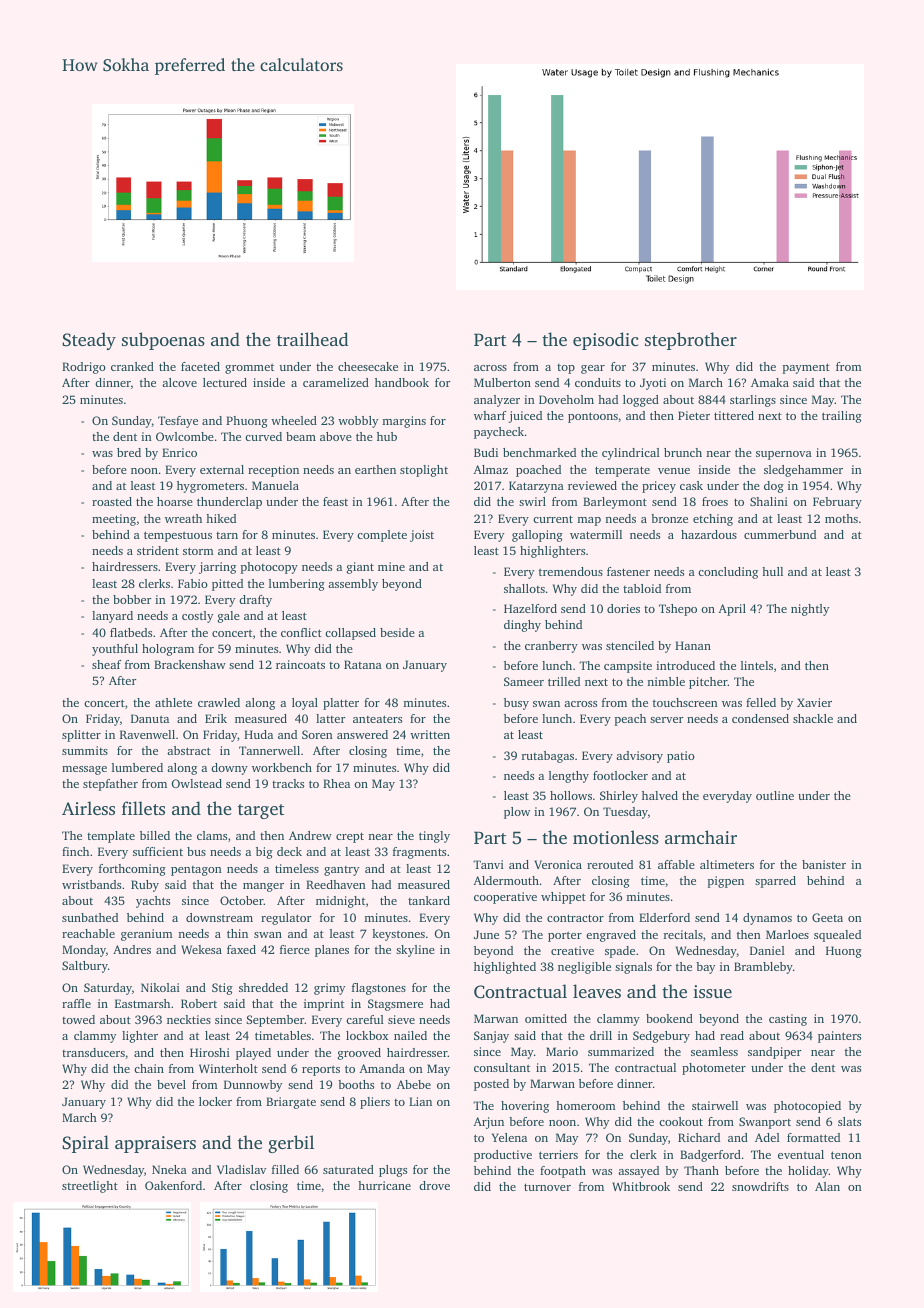 Image resolution: width=924 pixels, height=1308 pixels. Describe the element at coordinates (84, 368) in the screenshot. I see `Rodrigo` at that location.
